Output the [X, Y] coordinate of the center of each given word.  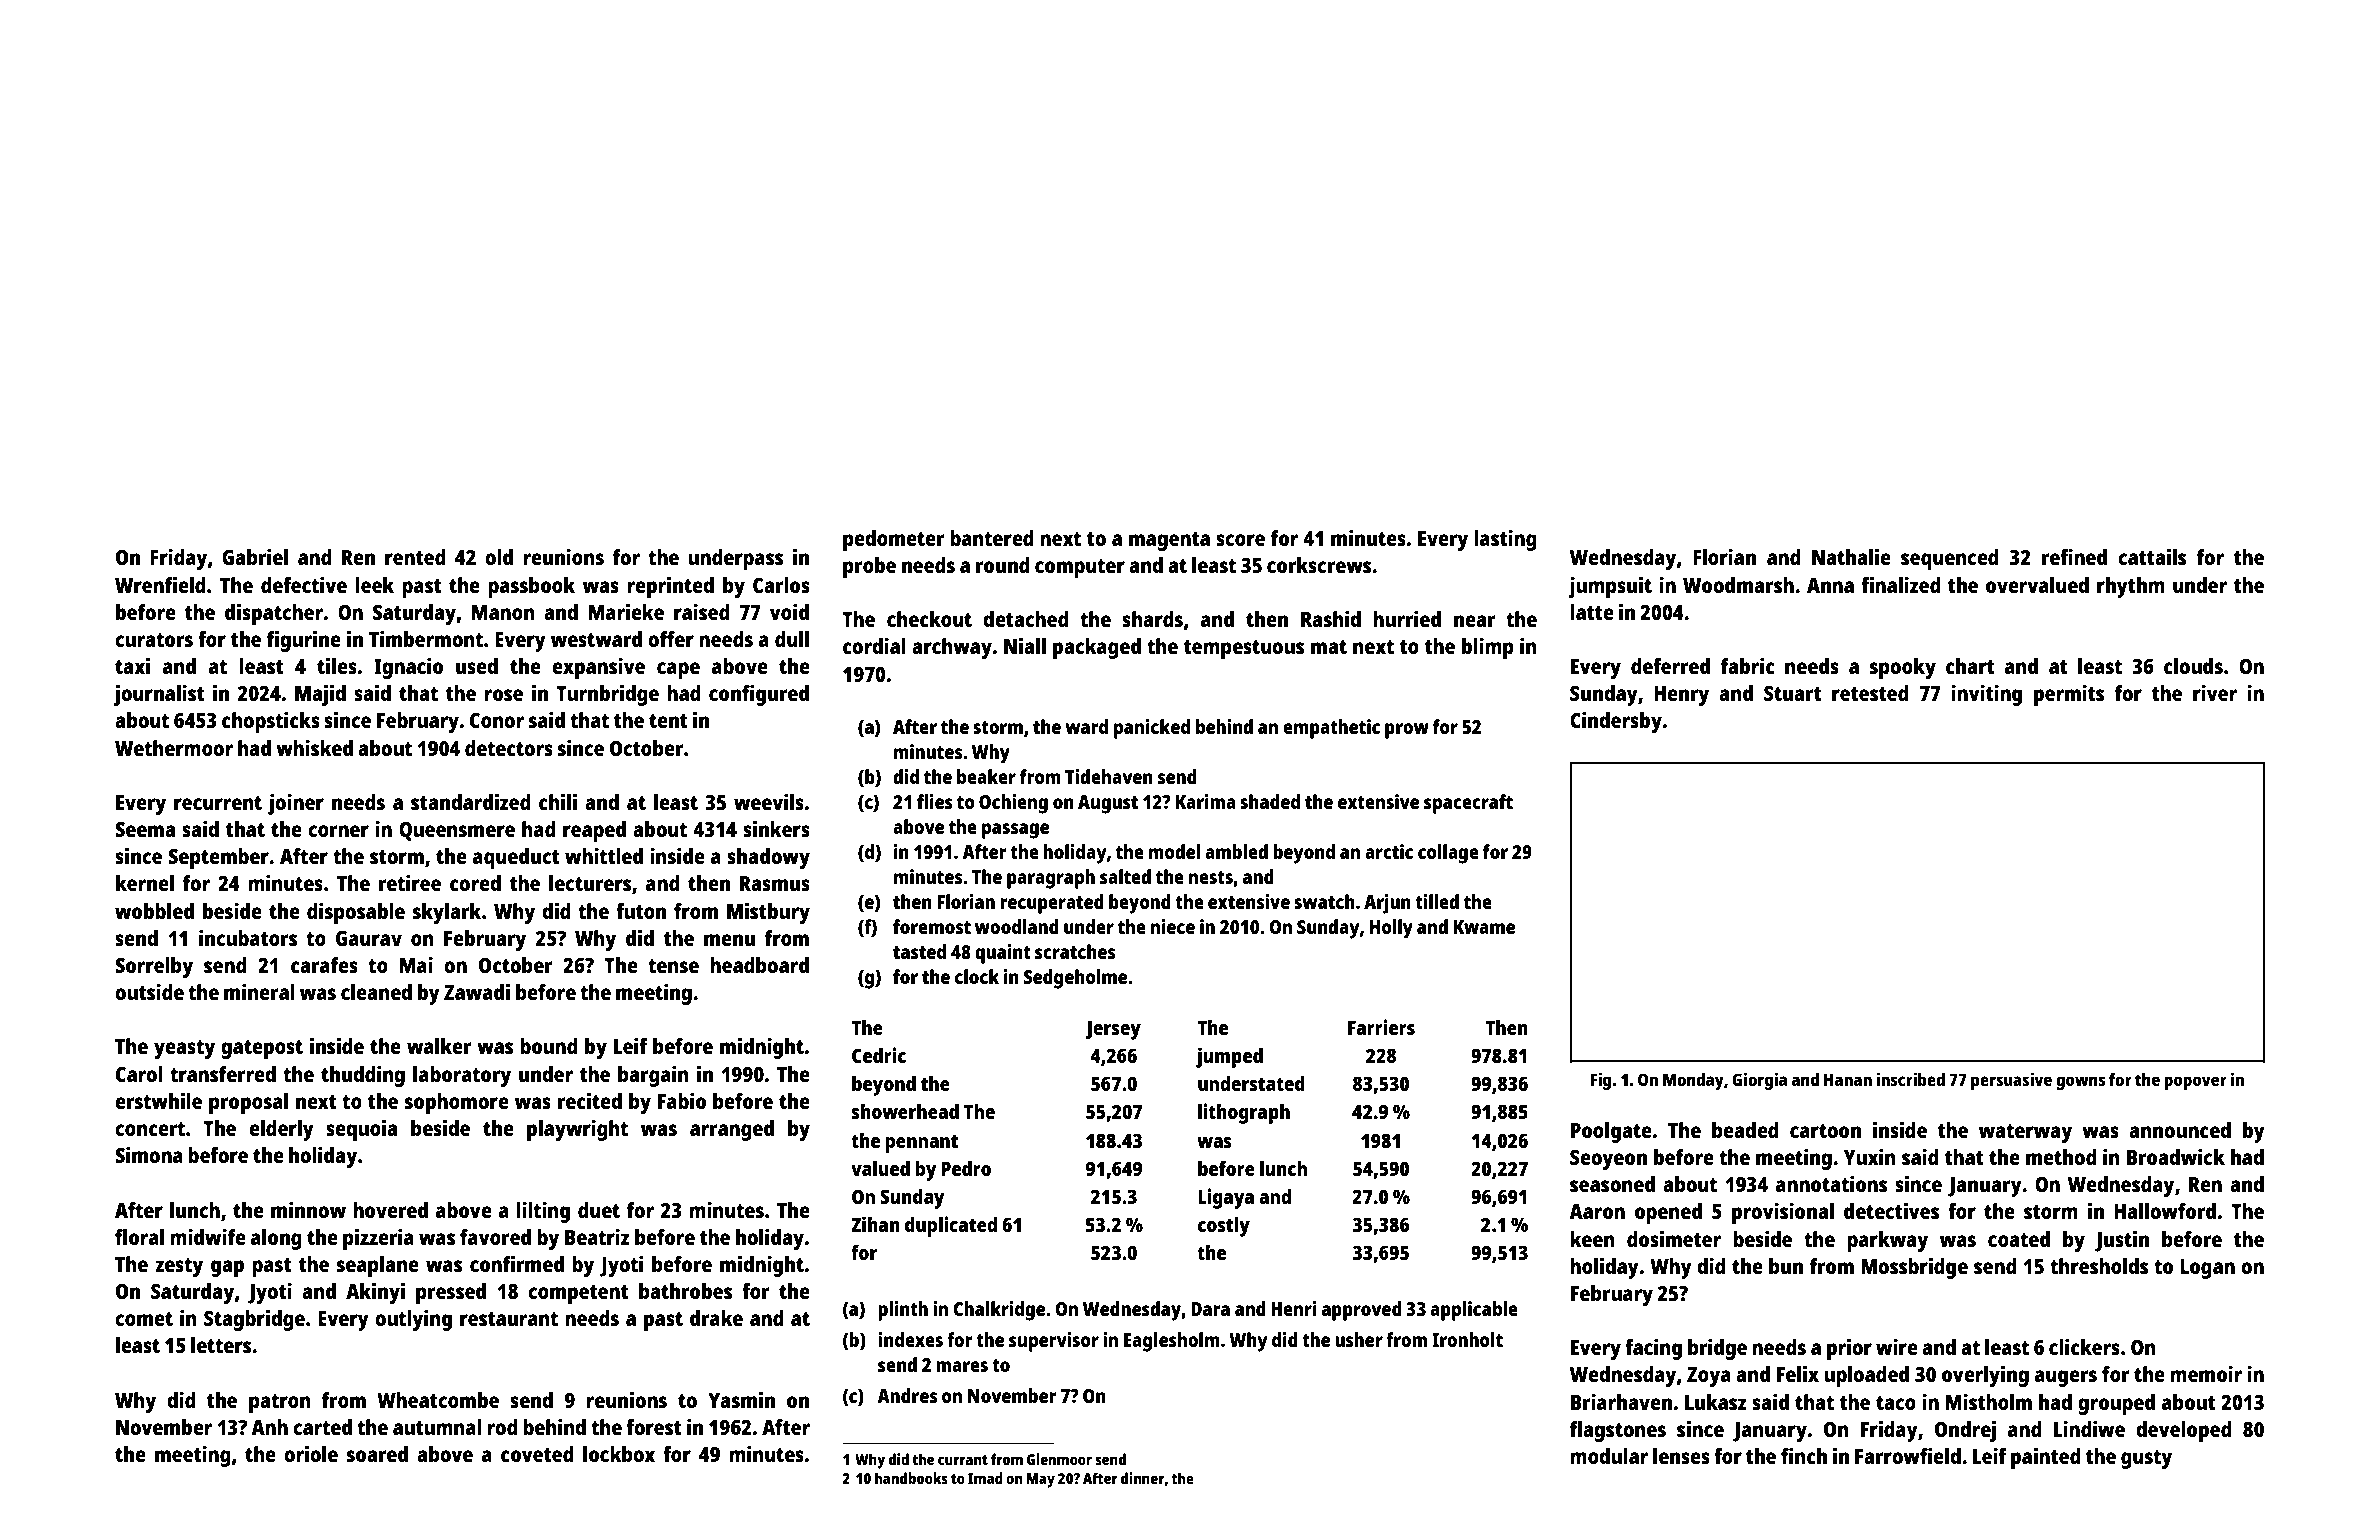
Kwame [1484, 927]
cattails [2152, 556]
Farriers [1381, 1027]
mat [1329, 647]
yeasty [184, 1049]
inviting [1986, 695]
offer [671, 639]
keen [1592, 1239]
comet [144, 1319]
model [1175, 851]
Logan [2207, 1269]
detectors [509, 748]
